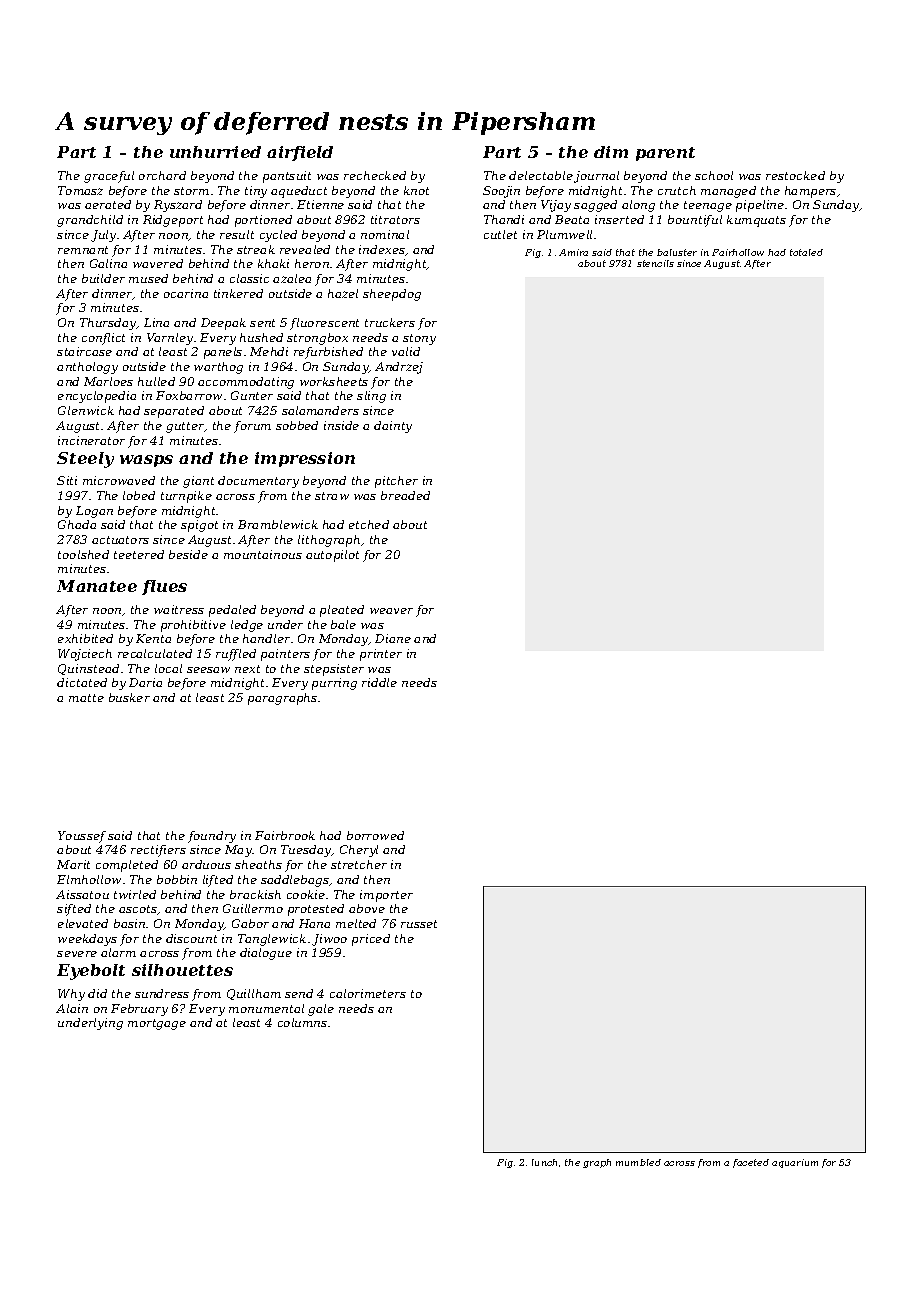 The width and height of the screenshot is (924, 1308). What do you see at coordinates (544, 1162) in the screenshot?
I see `lunch` at bounding box center [544, 1162].
